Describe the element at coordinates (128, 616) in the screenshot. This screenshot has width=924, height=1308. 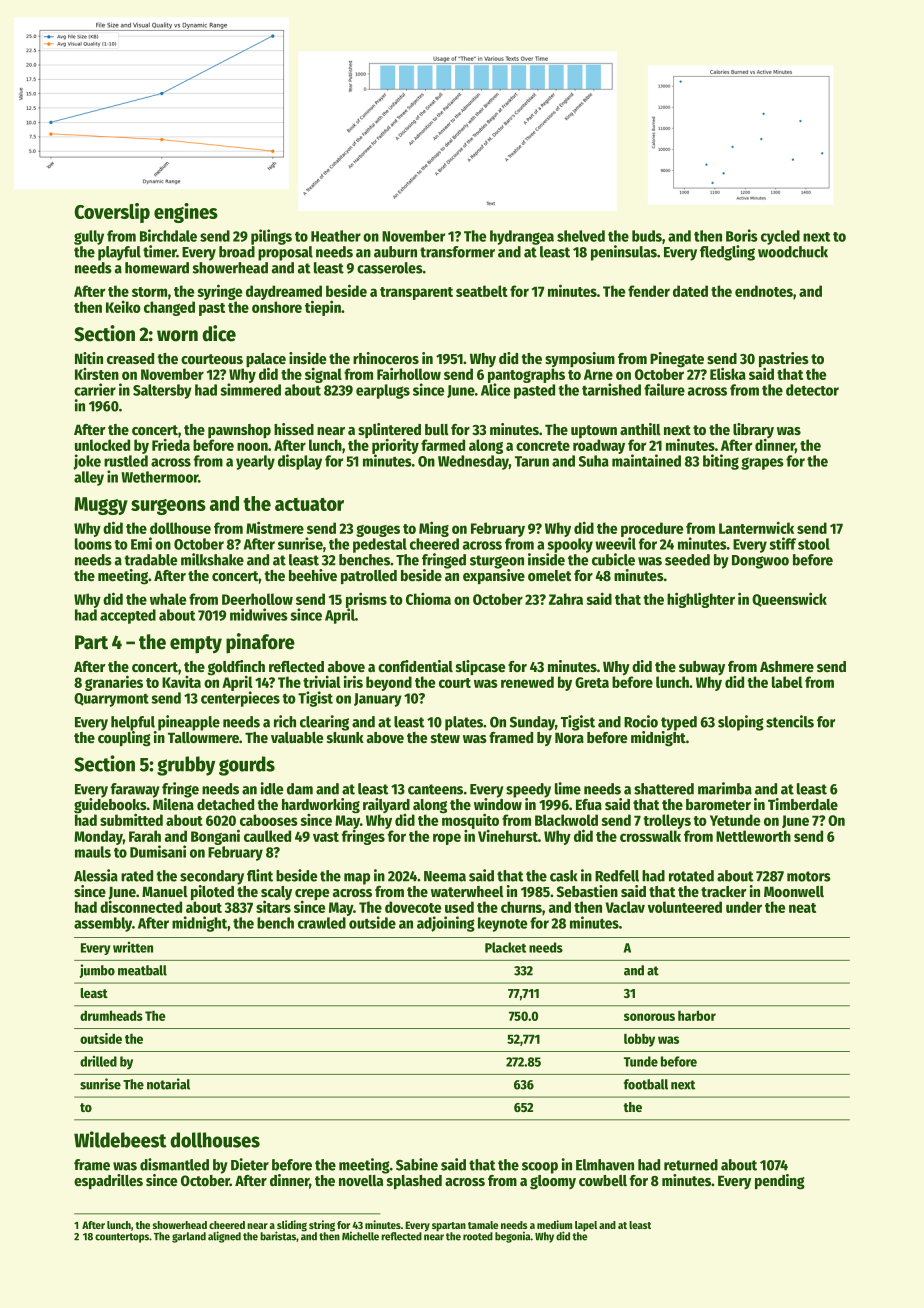
I see `accepted` at that location.
